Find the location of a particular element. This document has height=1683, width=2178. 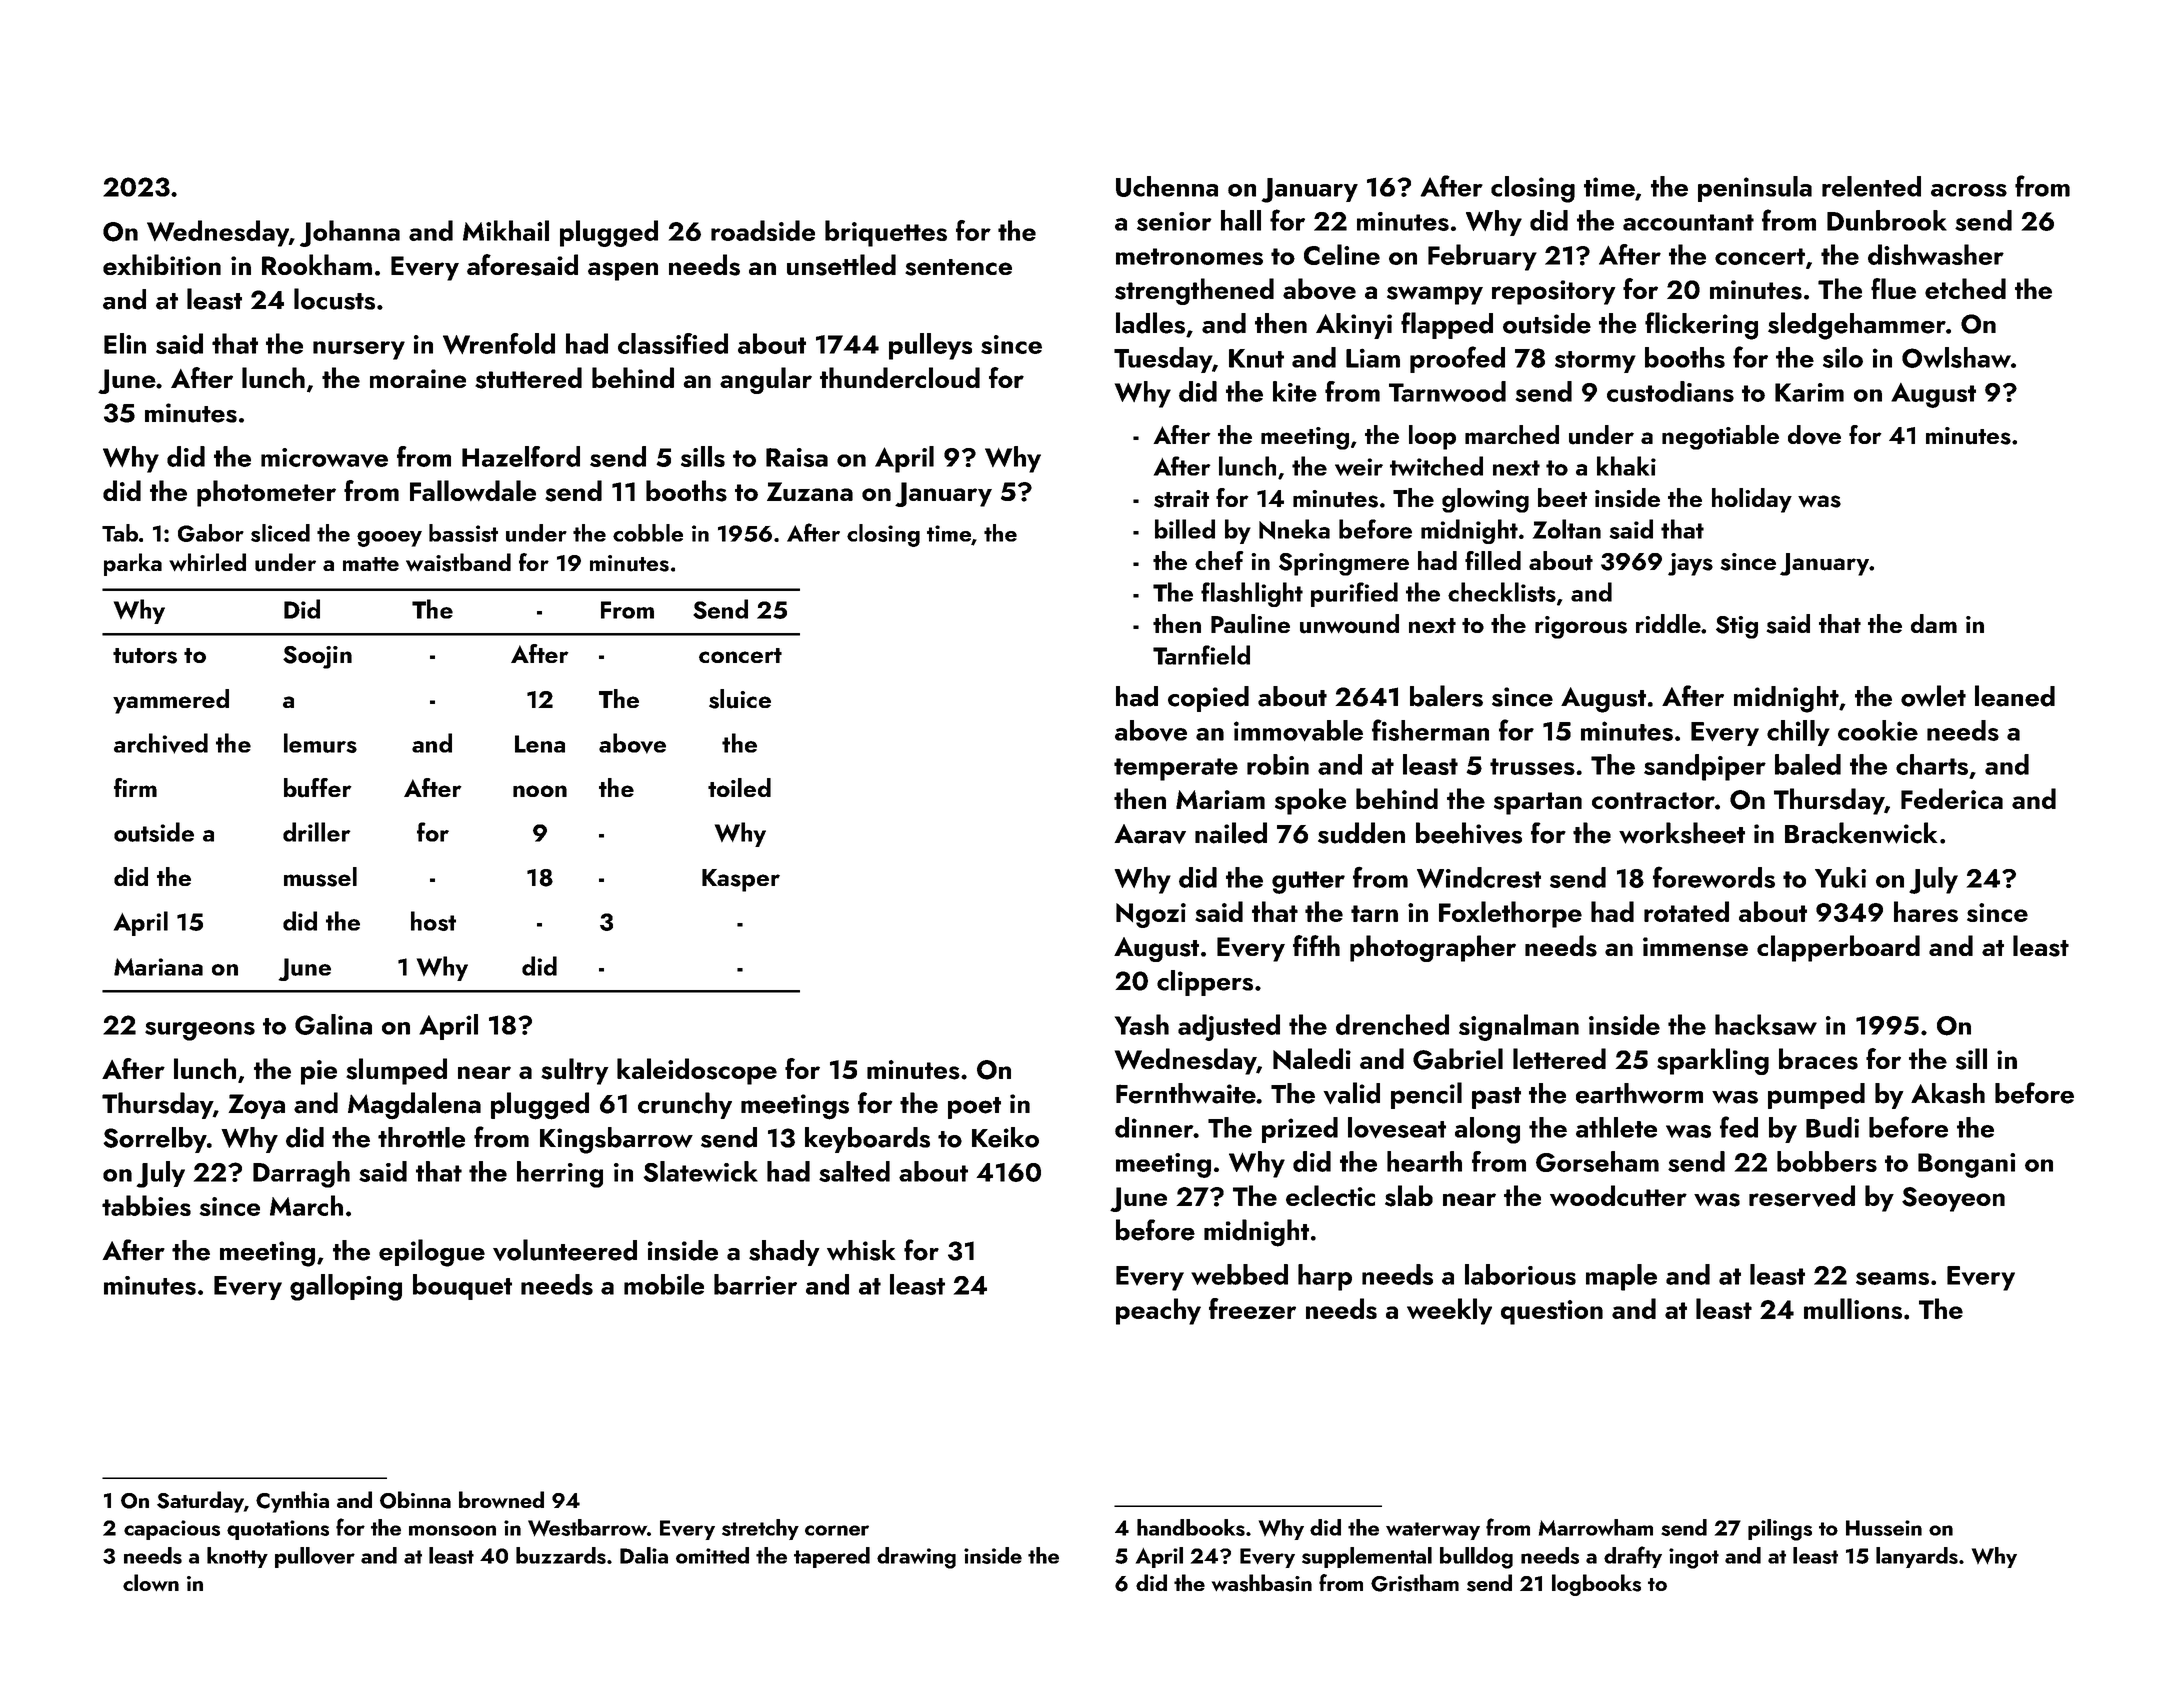

Soojin is located at coordinates (317, 657).
